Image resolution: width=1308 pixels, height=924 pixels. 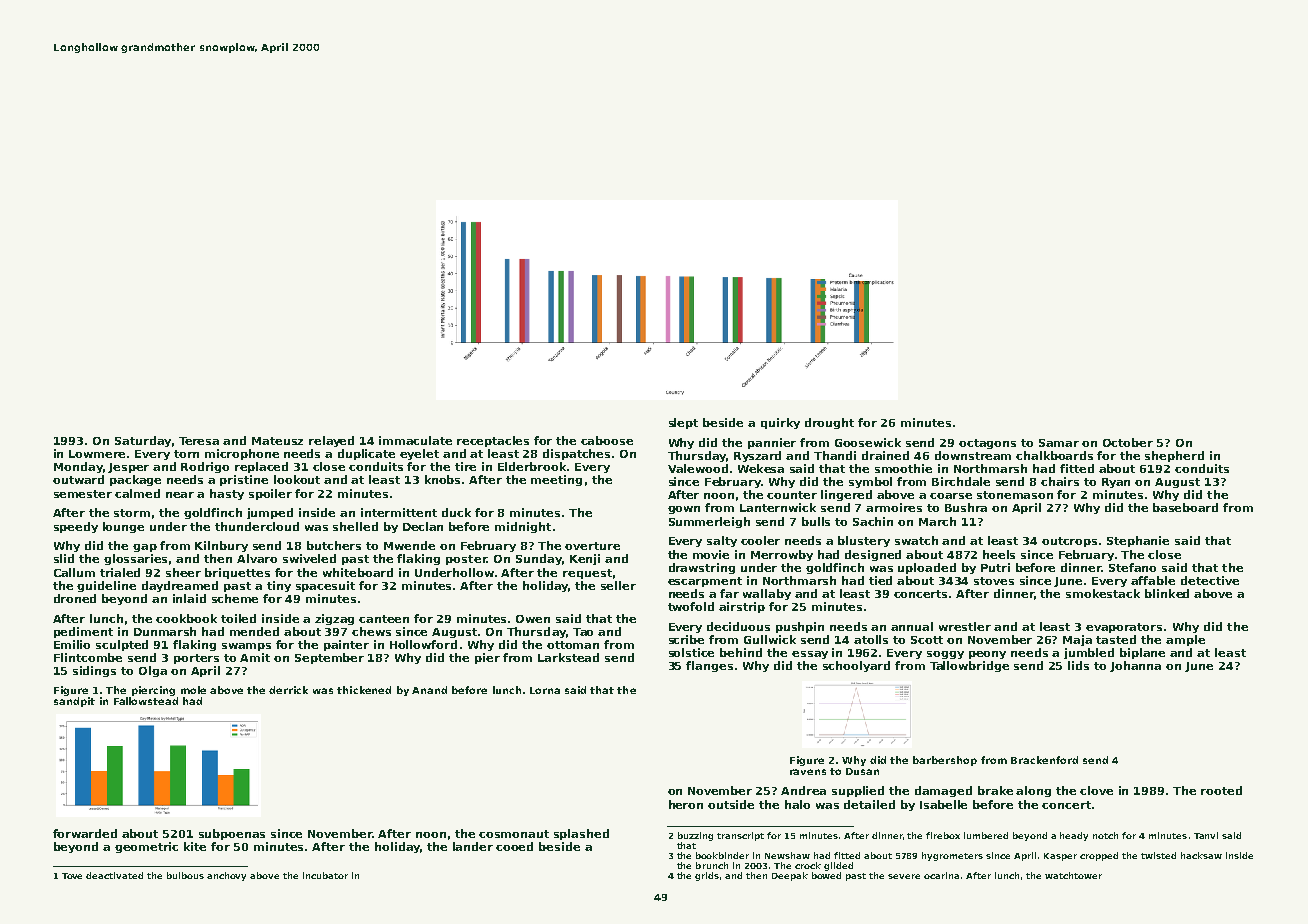 What do you see at coordinates (683, 423) in the image?
I see `slept` at bounding box center [683, 423].
